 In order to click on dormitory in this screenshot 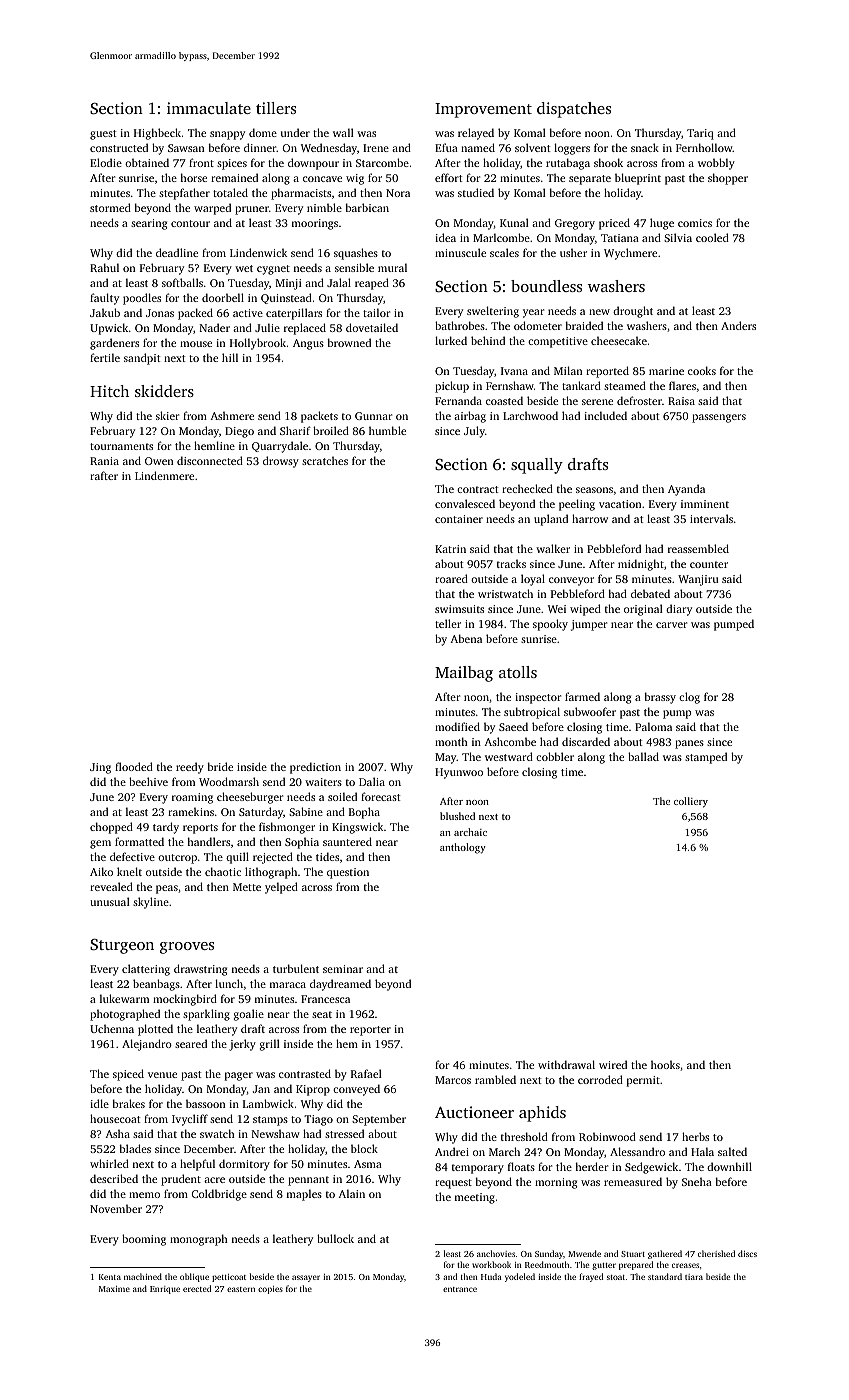, I will do `click(244, 1165)`.
